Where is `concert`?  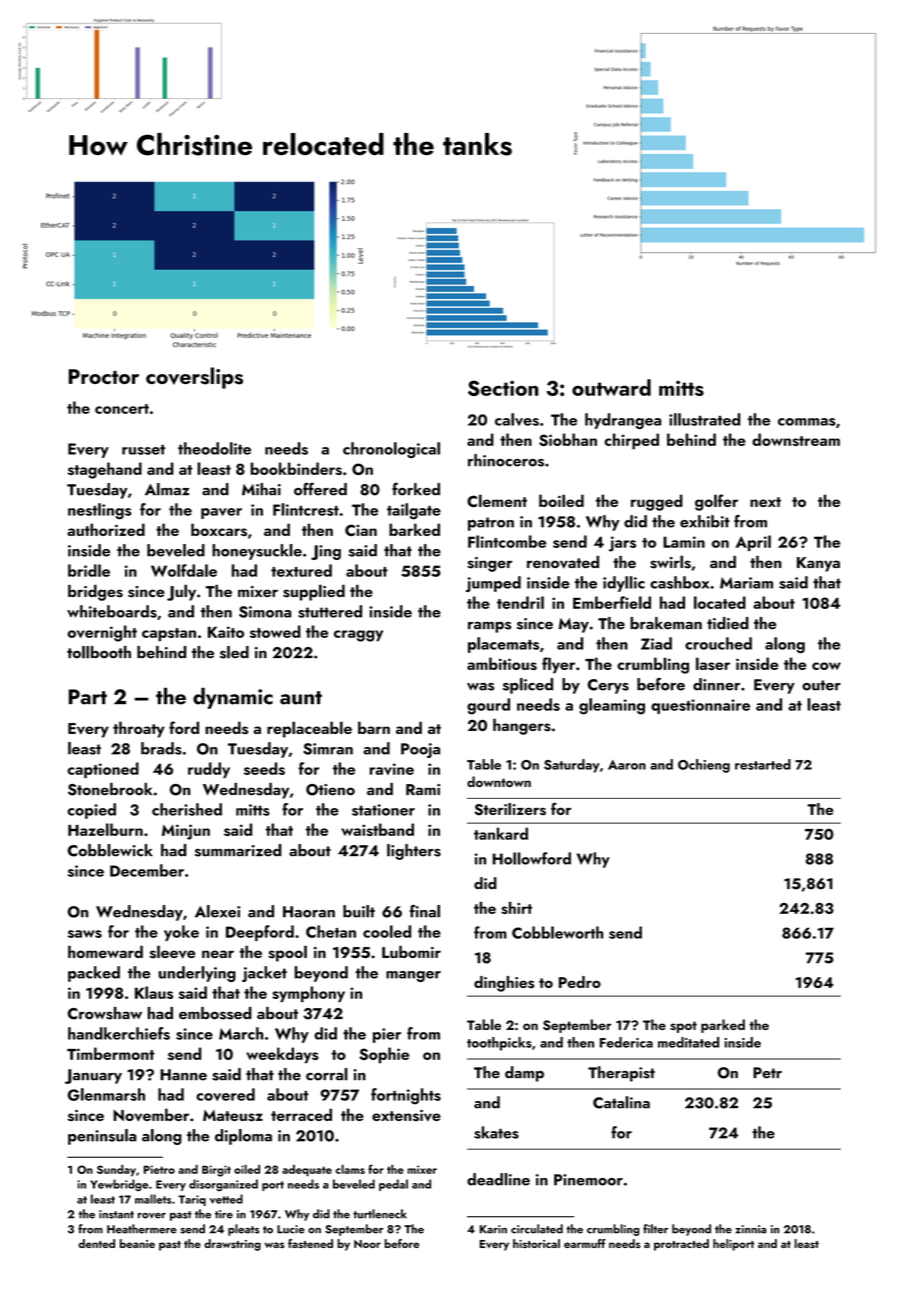
concert is located at coordinates (122, 409).
